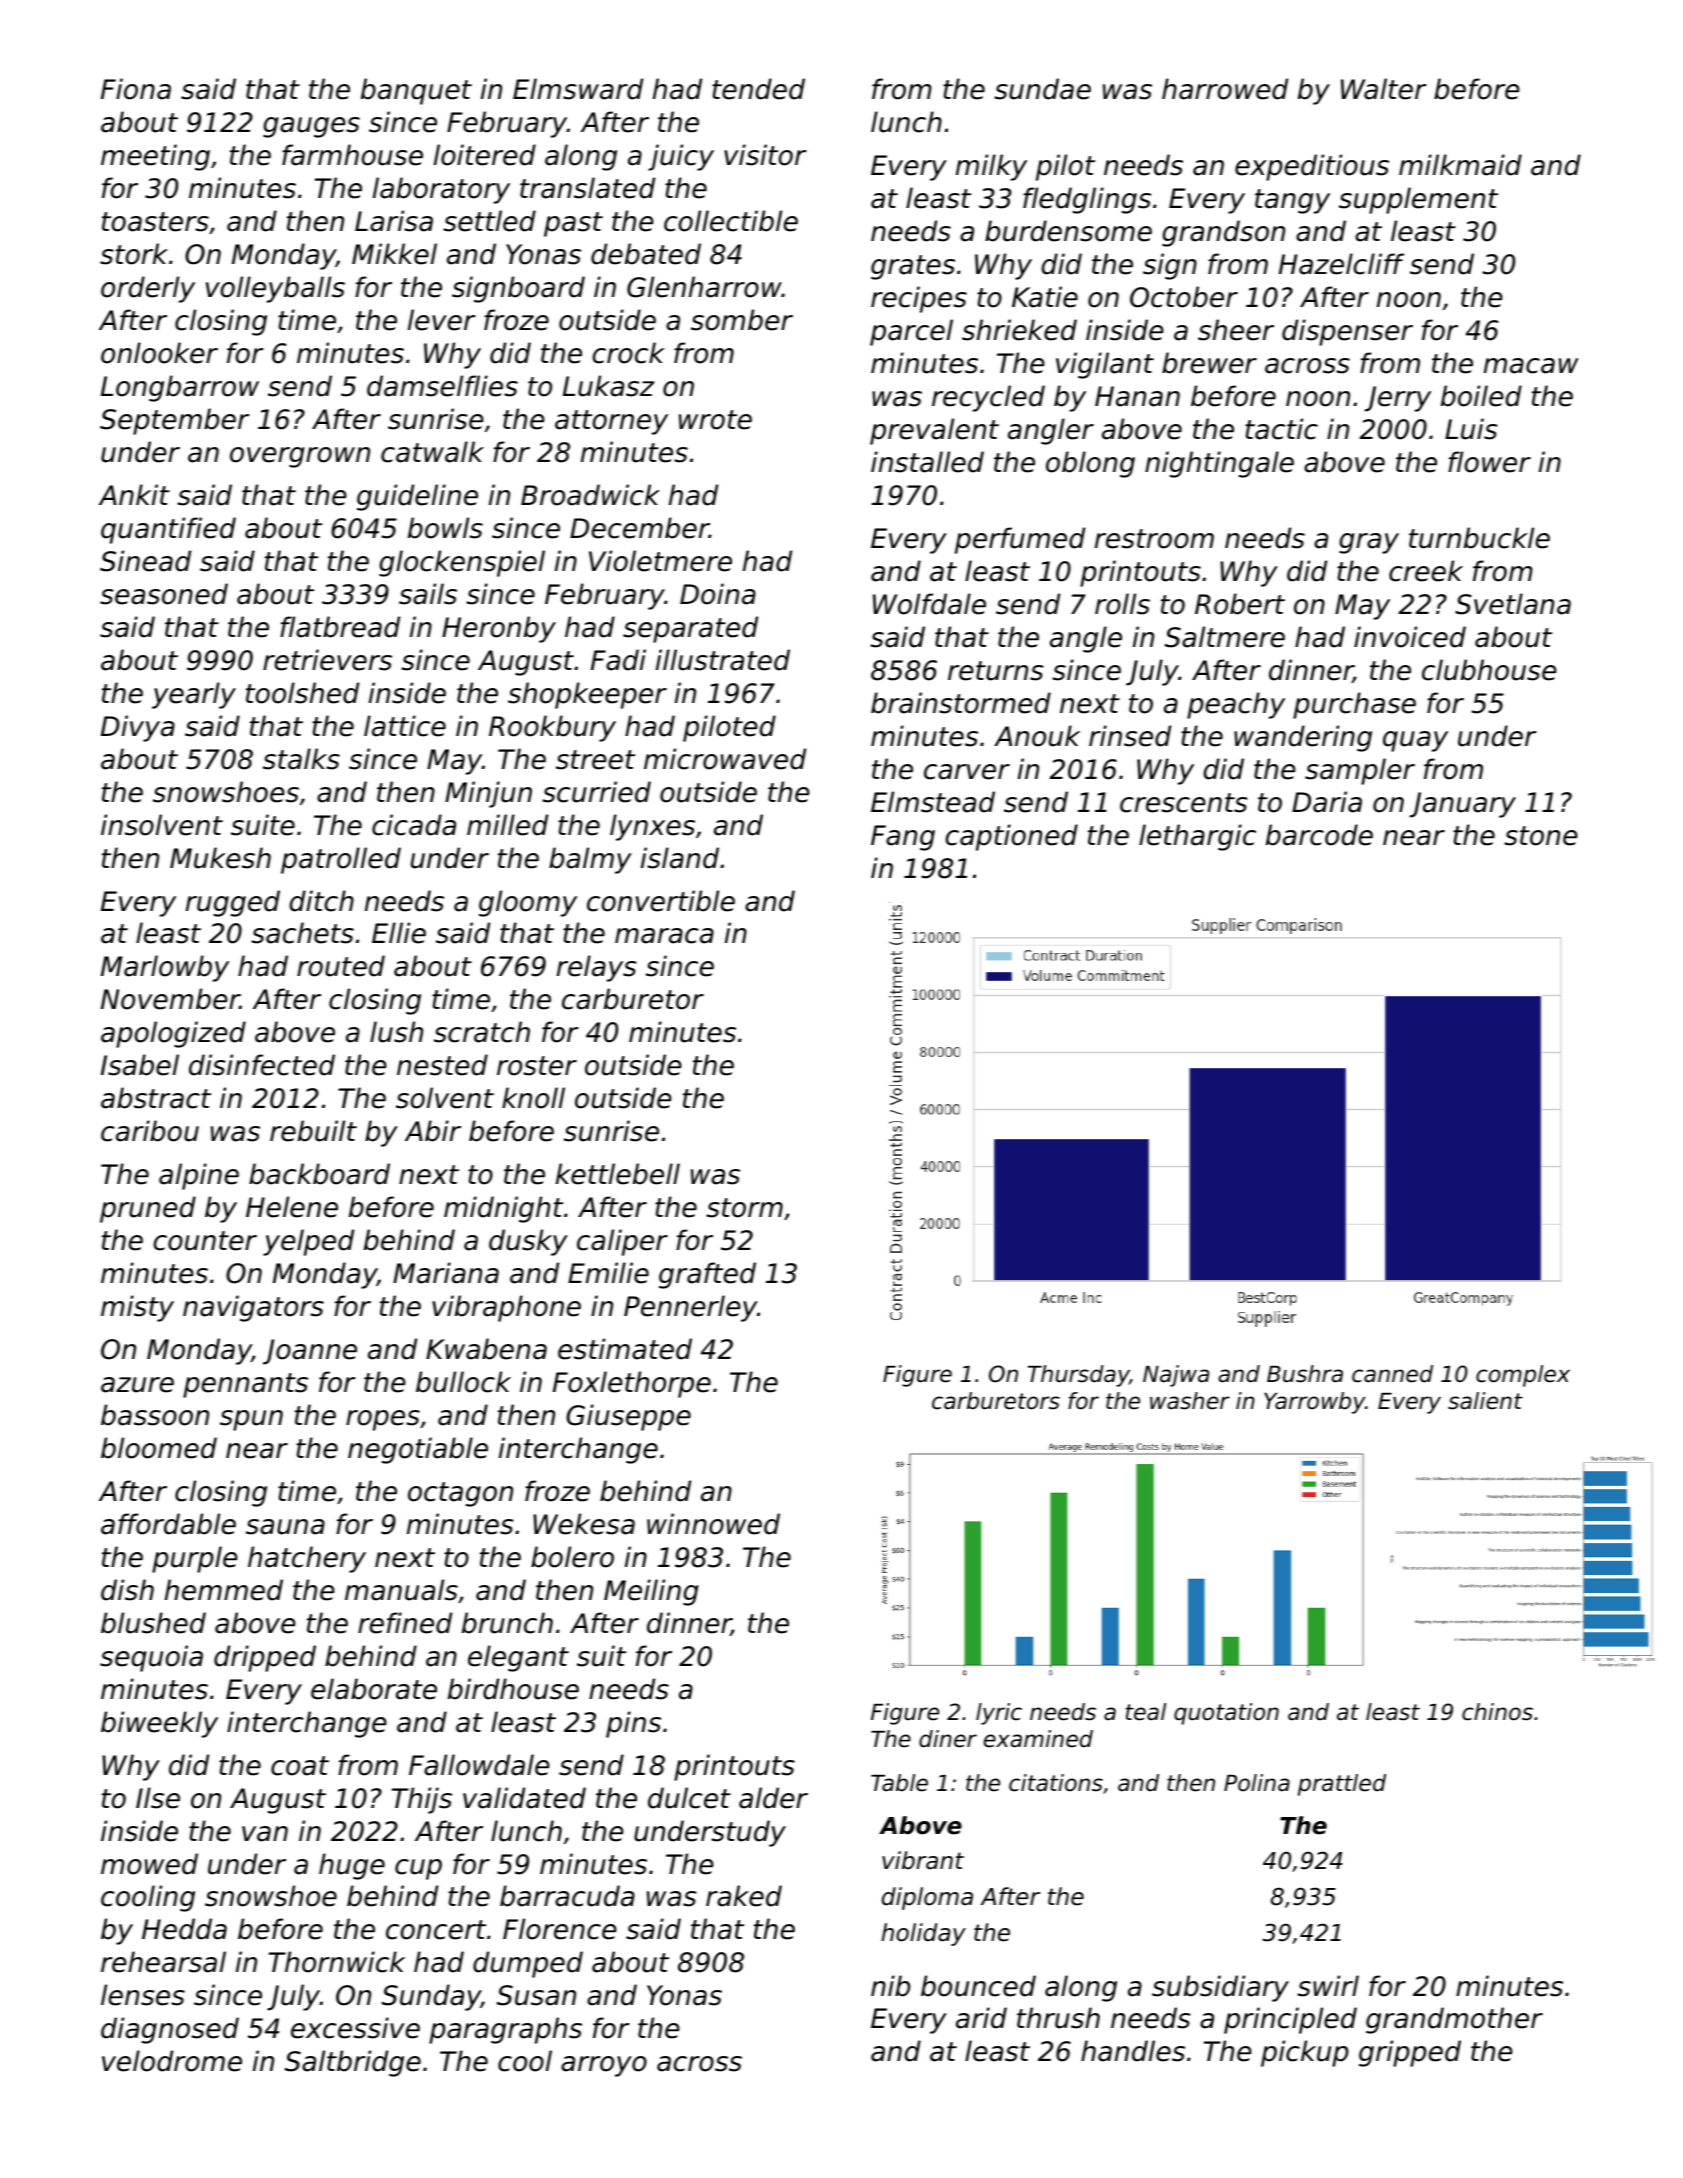 This screenshot has height=2178, width=1683. I want to click on tactic, so click(1281, 429).
